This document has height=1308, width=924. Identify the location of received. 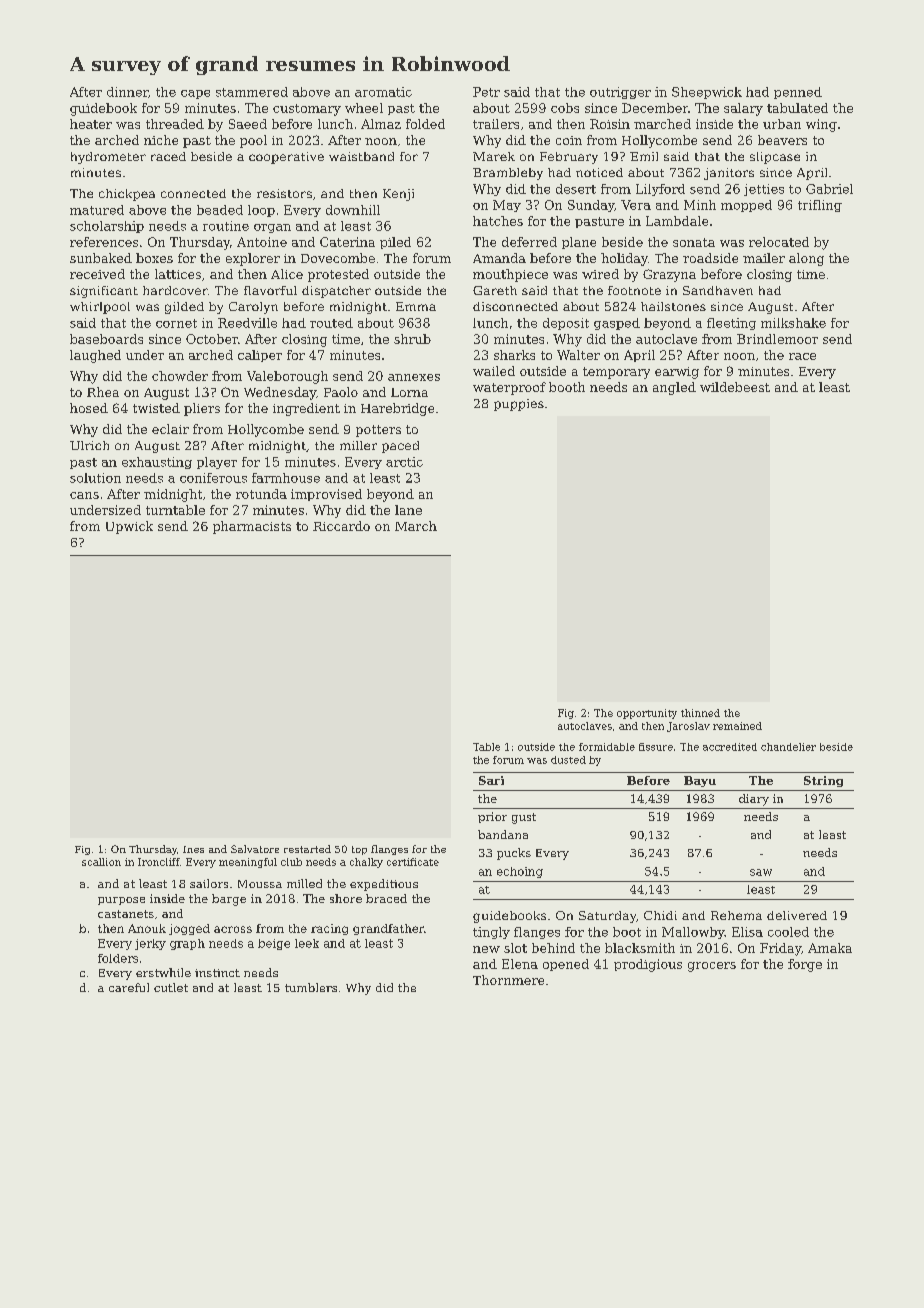
(97, 274).
